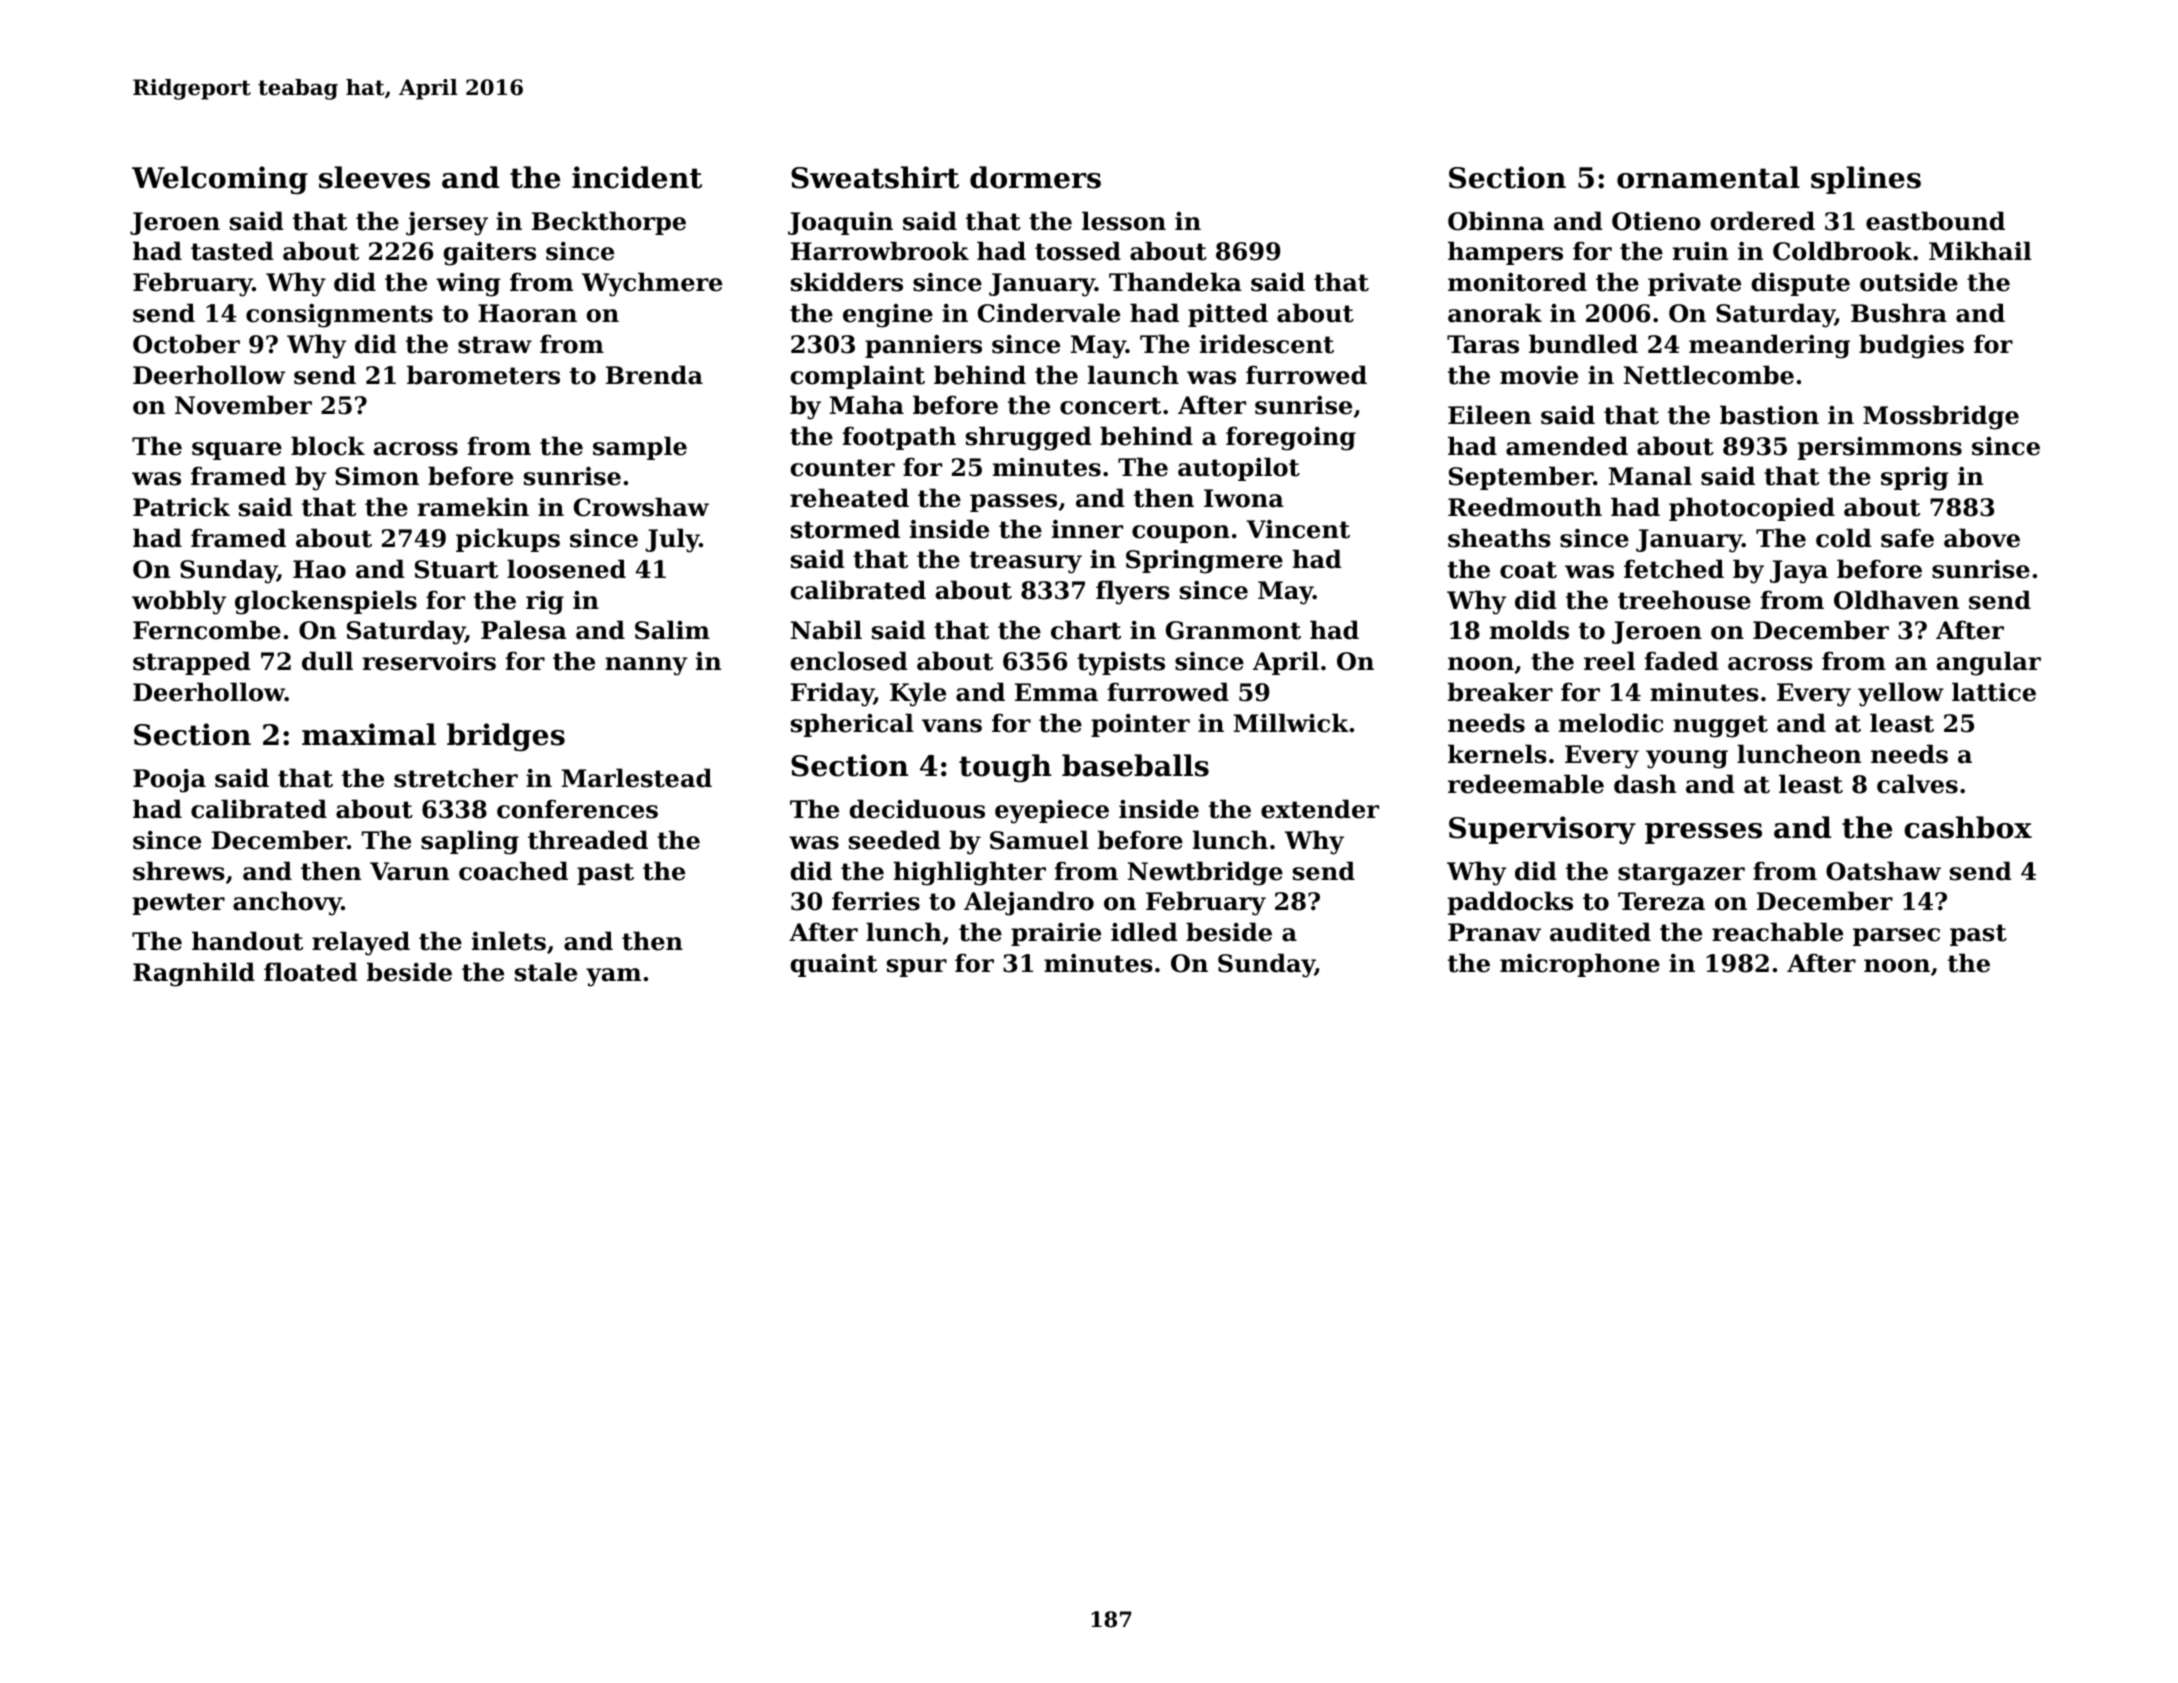  What do you see at coordinates (1056, 692) in the screenshot?
I see `Emma` at bounding box center [1056, 692].
